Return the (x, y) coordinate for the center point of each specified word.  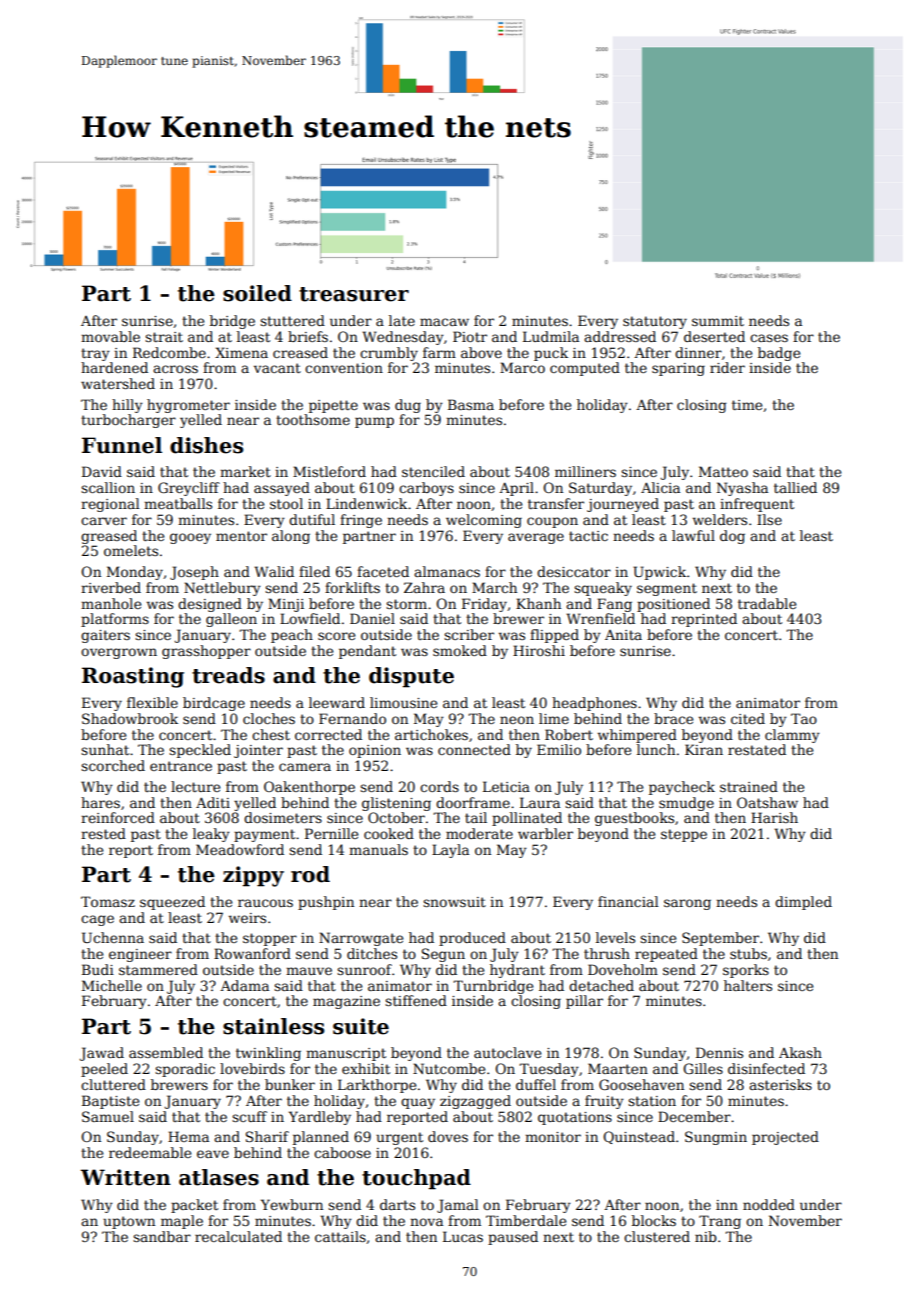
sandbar (162, 1236)
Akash (800, 1052)
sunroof (364, 969)
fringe (361, 521)
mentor (241, 536)
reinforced (118, 817)
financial (628, 901)
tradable (767, 603)
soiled (257, 293)
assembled (166, 1052)
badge (779, 354)
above (481, 352)
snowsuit (454, 902)
